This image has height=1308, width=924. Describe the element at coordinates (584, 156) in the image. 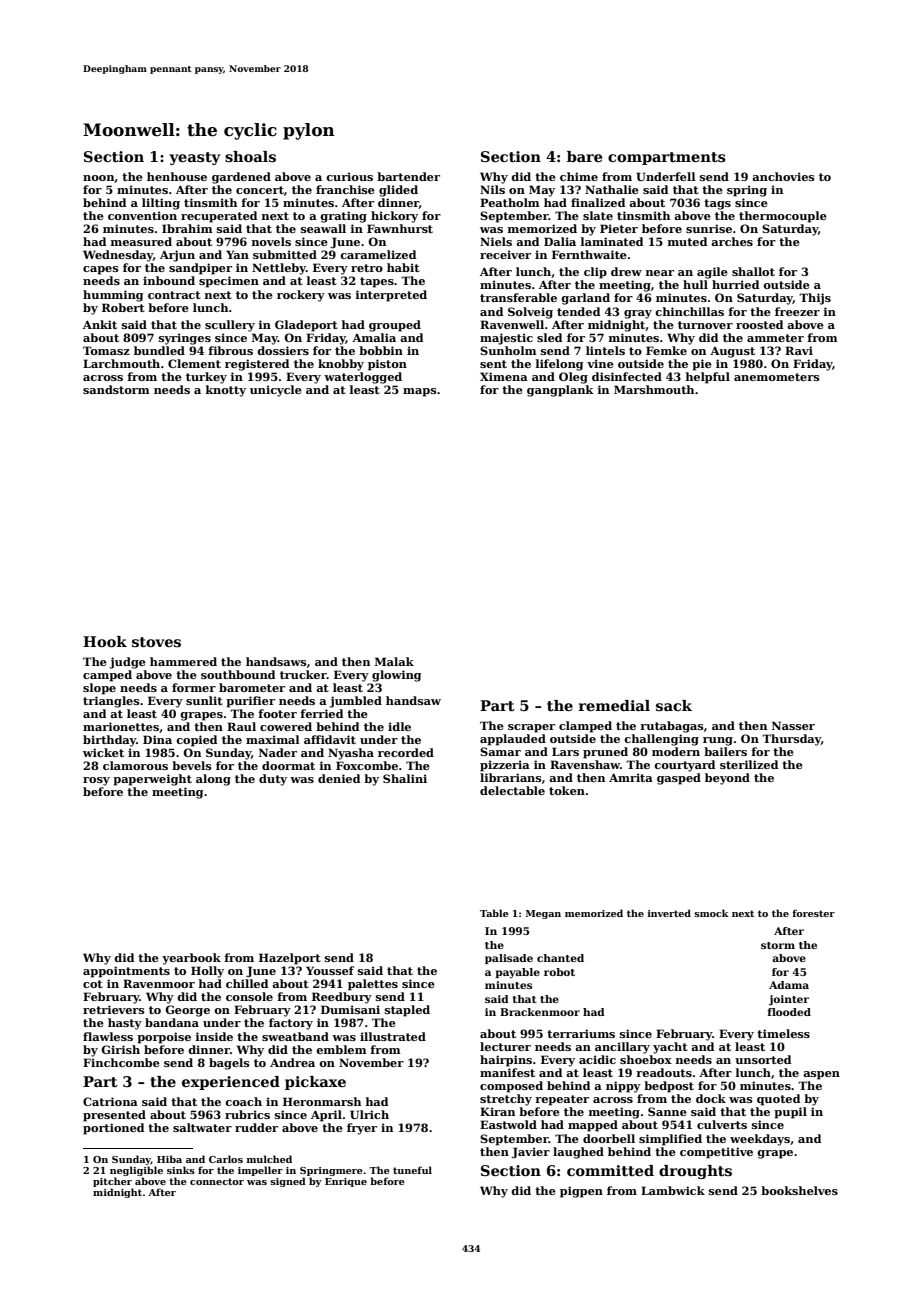

I see `bare` at that location.
